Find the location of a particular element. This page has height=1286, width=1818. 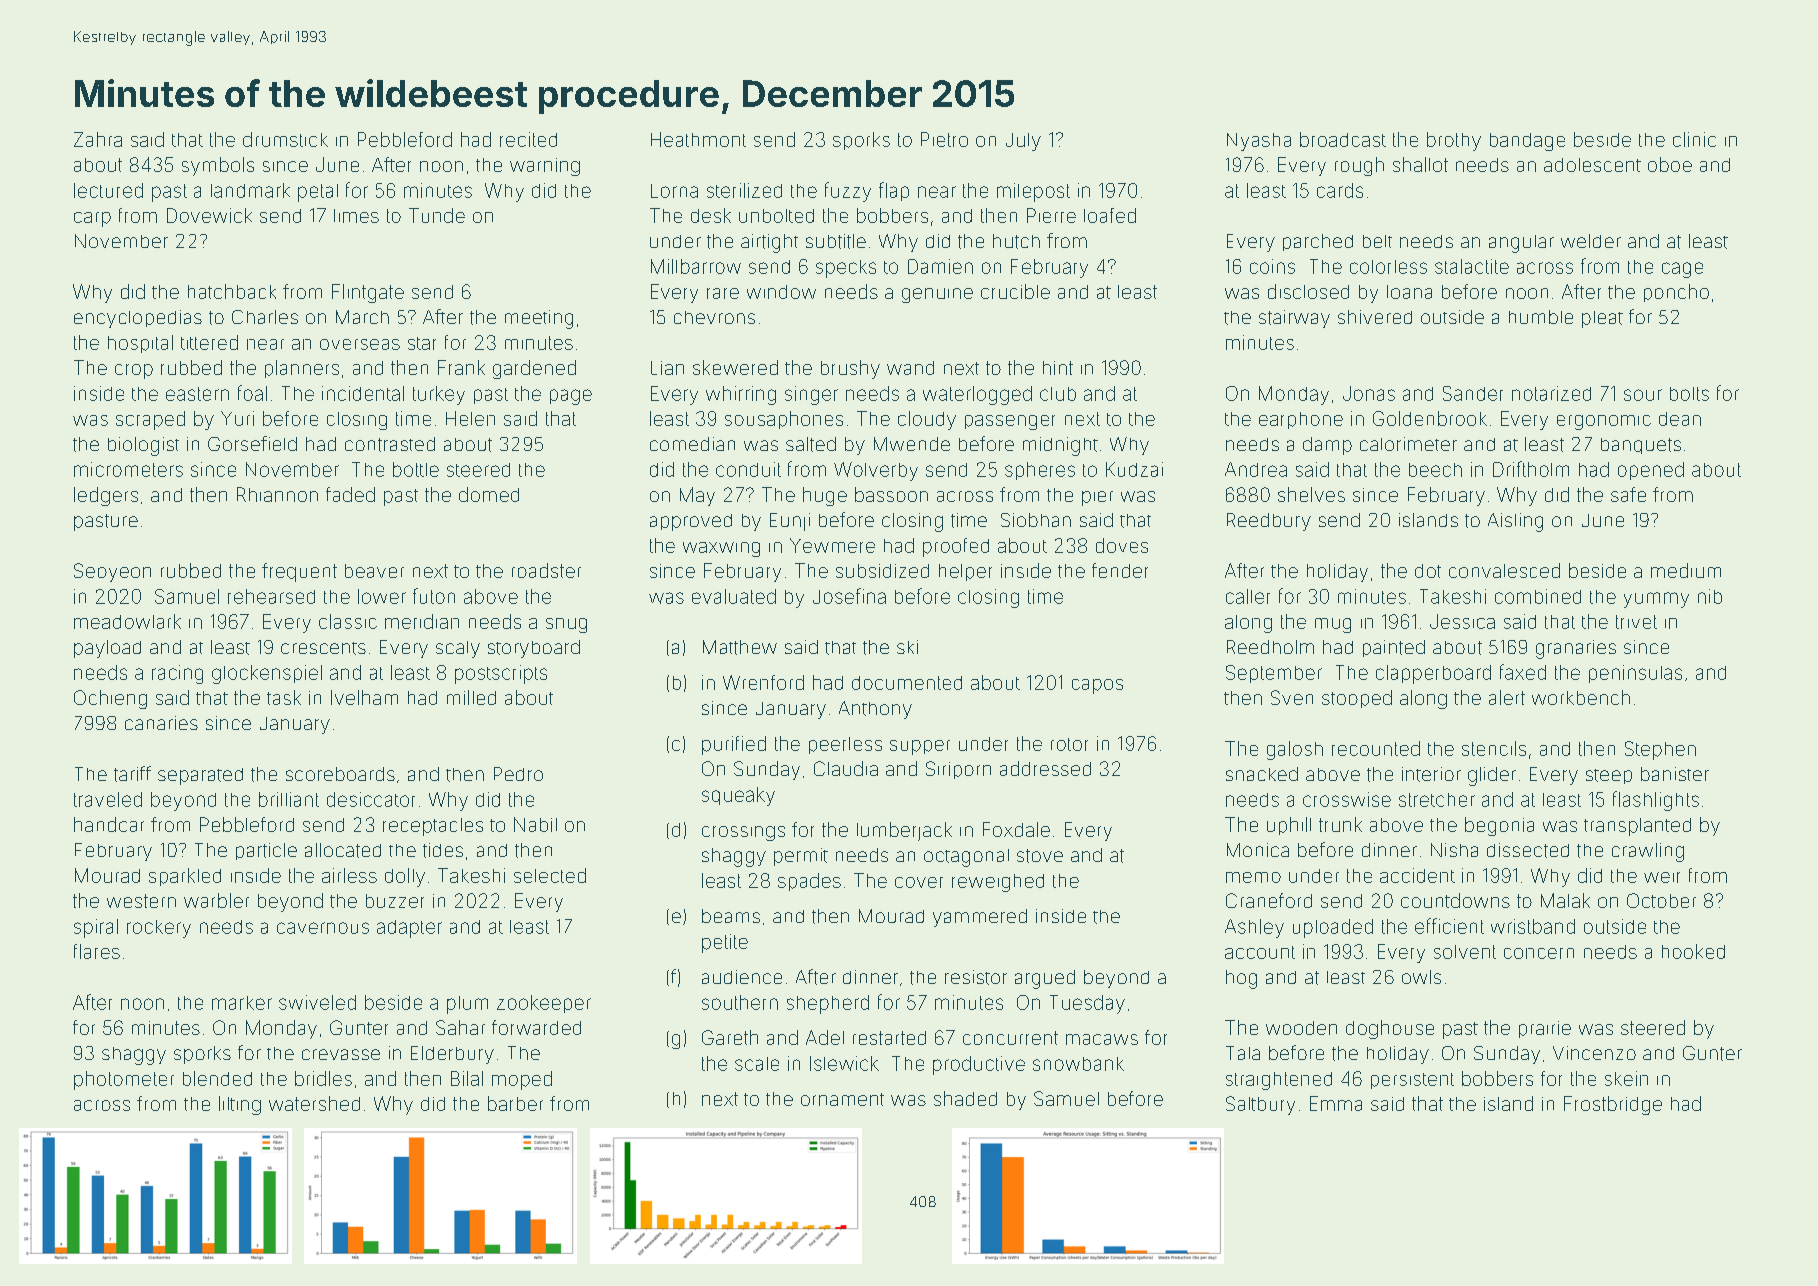

crevasse is located at coordinates (341, 1054).
